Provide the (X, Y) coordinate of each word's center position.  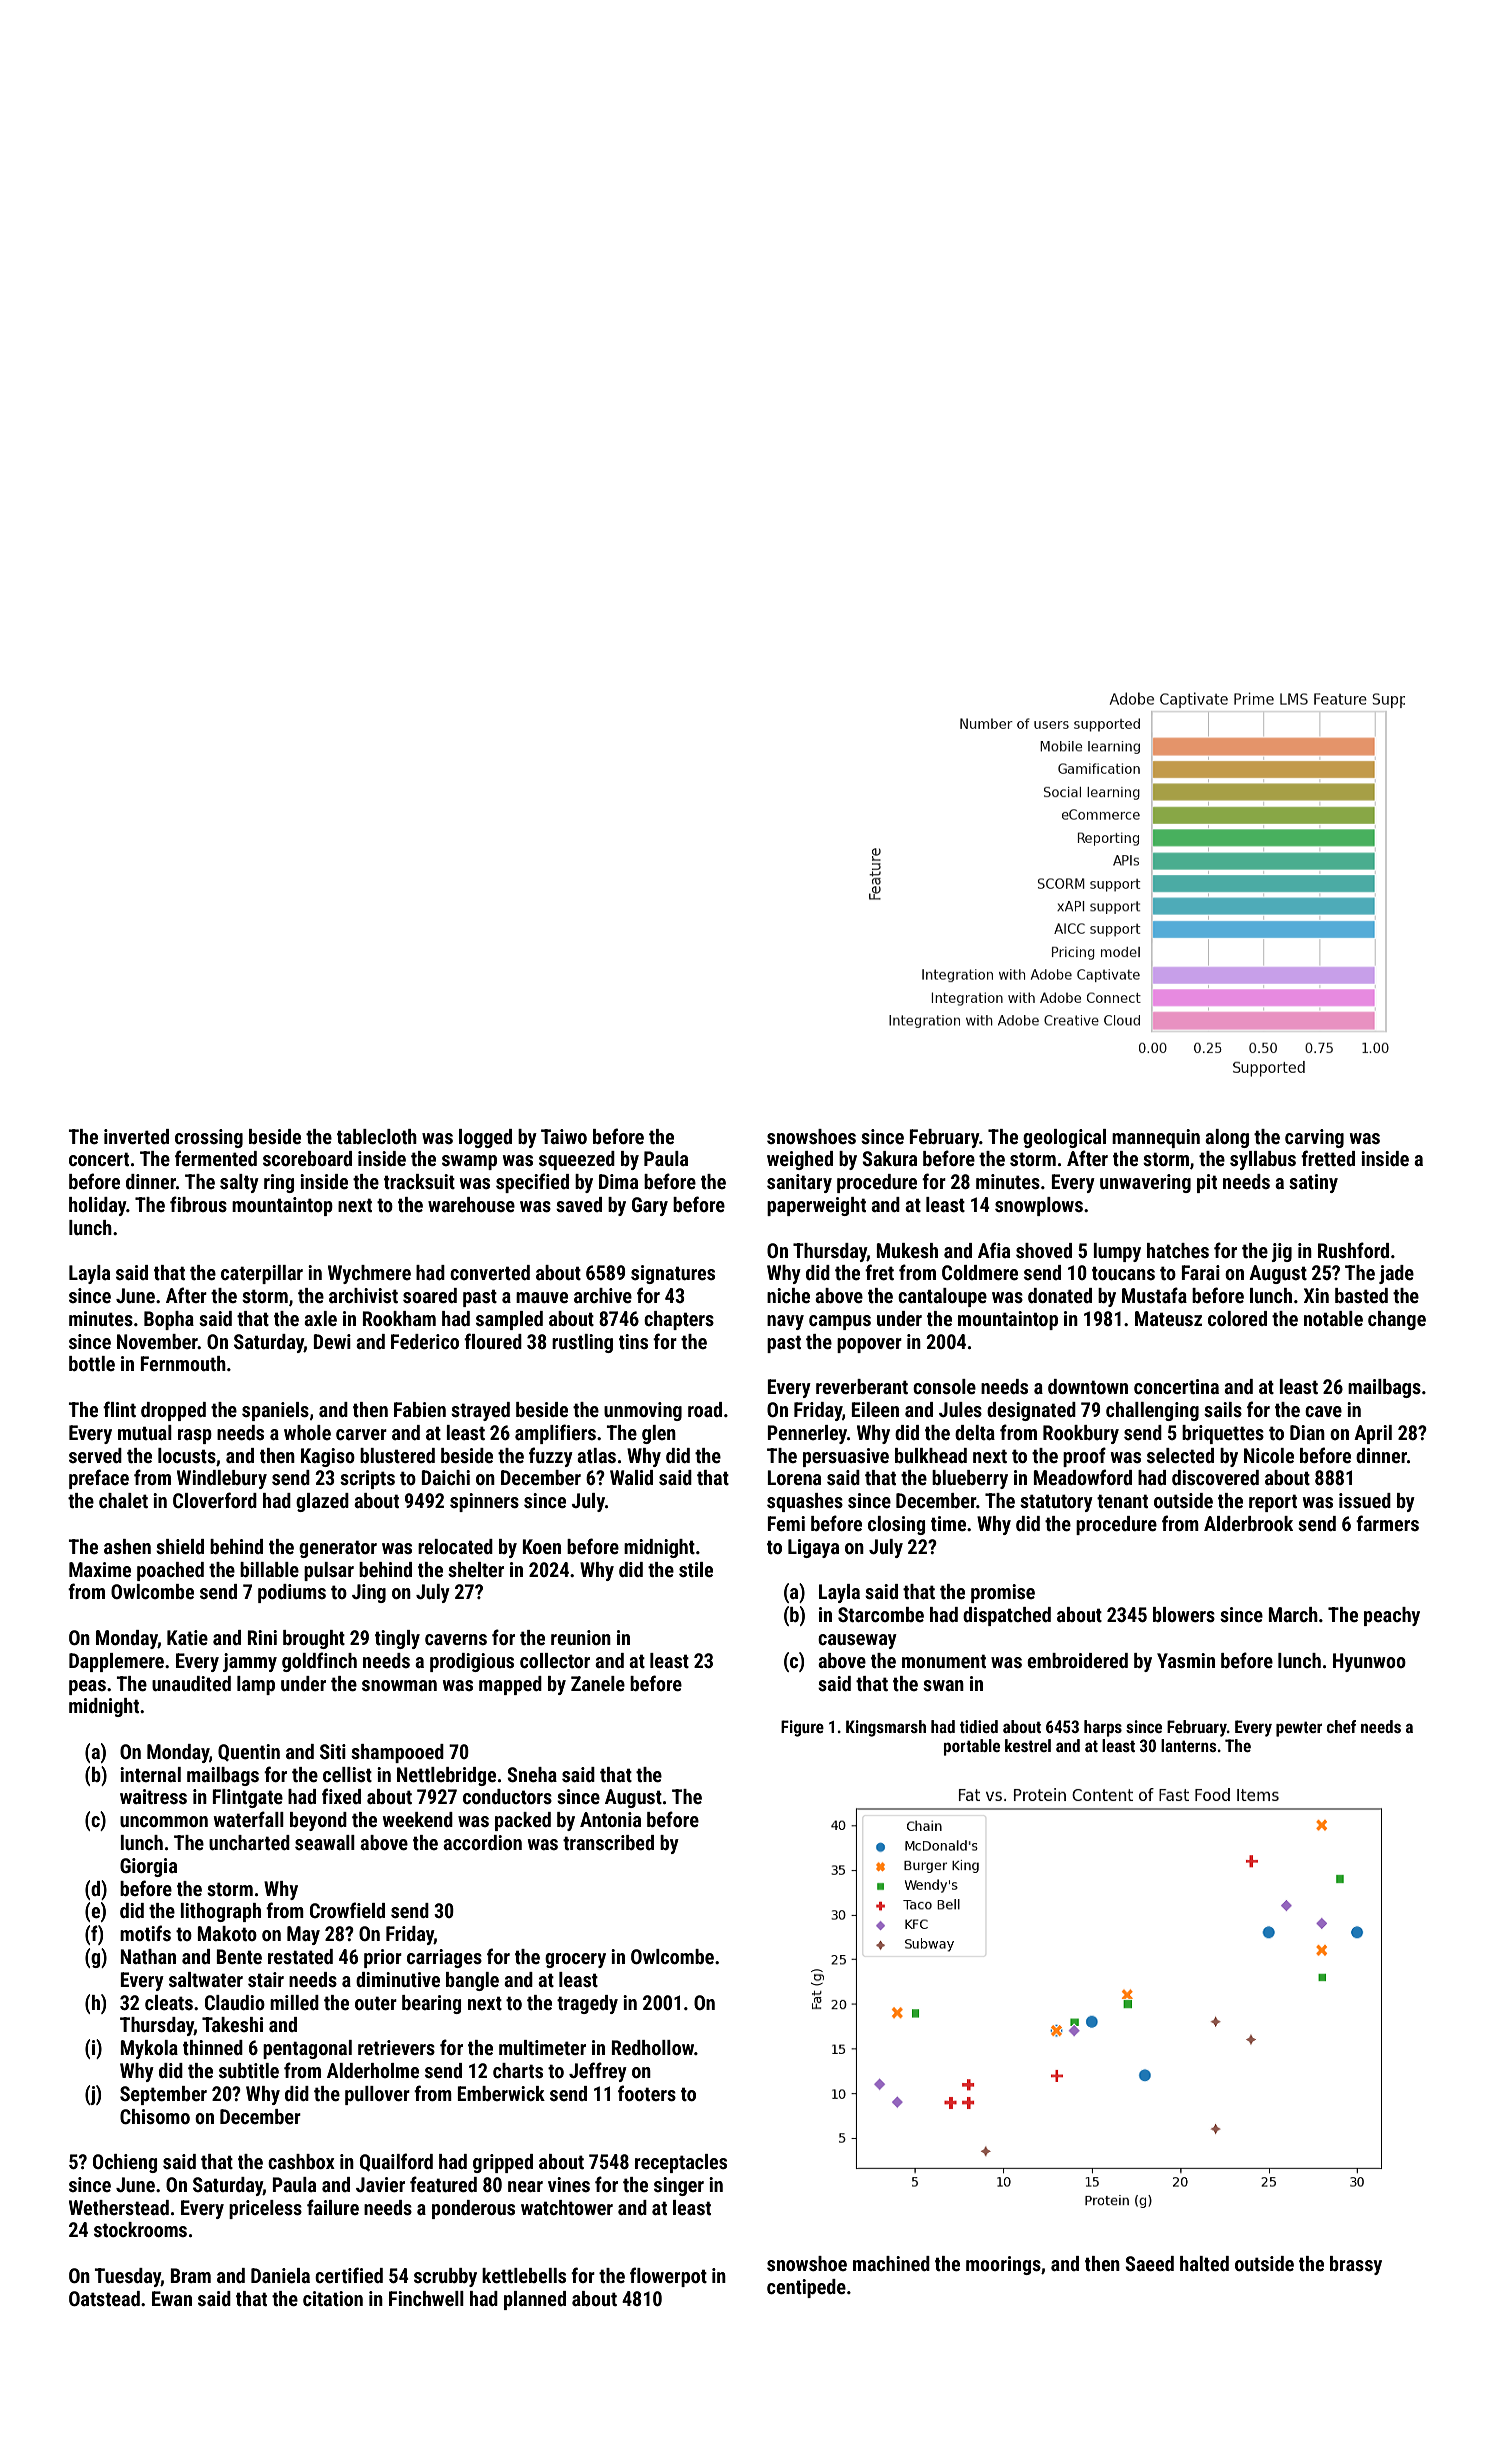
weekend (418, 1819)
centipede (806, 2288)
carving (1314, 1138)
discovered (1215, 1477)
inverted (136, 1136)
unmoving (643, 1411)
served (95, 1455)
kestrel (1028, 1745)
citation (333, 2298)
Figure (802, 1728)
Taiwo (564, 1136)
